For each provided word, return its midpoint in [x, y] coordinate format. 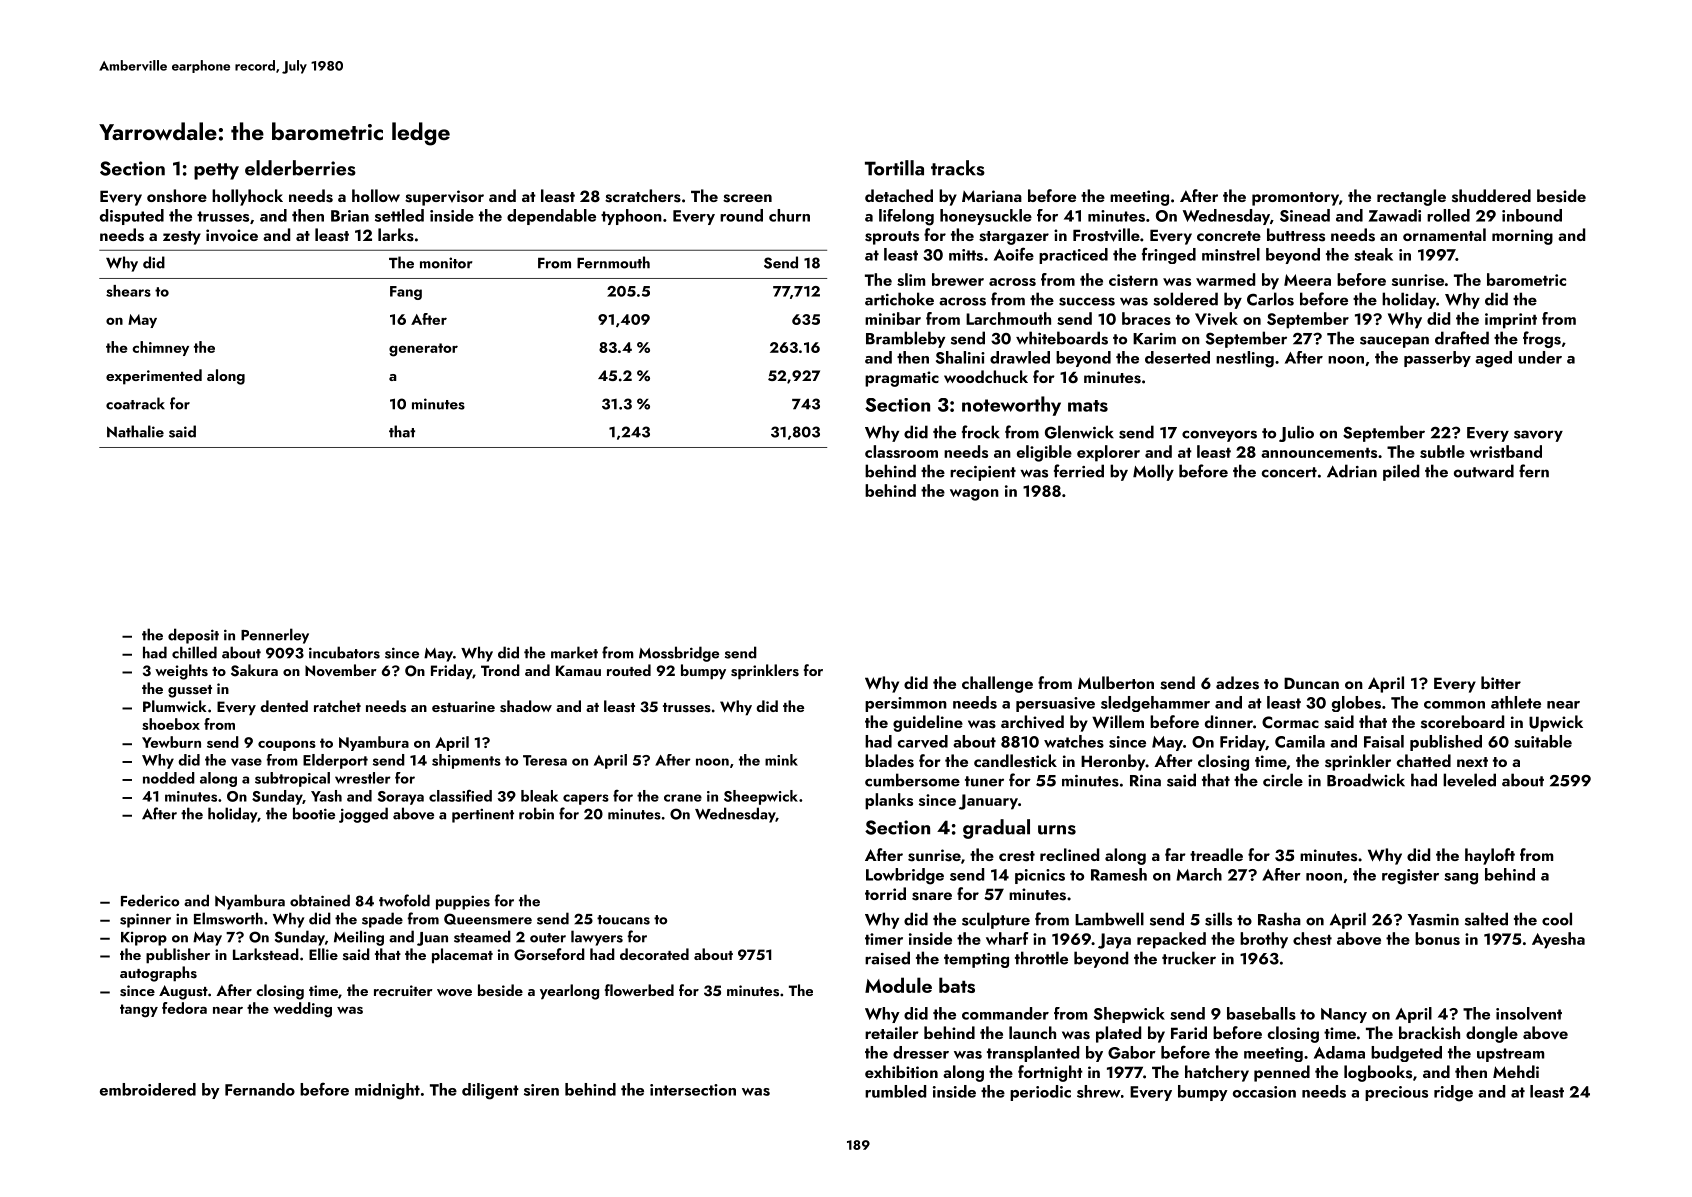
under [1540, 357]
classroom [901, 451]
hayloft [1490, 856]
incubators [344, 652]
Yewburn [171, 742]
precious [1396, 1093]
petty [216, 171]
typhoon [631, 217]
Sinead [1305, 215]
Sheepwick [761, 797]
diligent [490, 1091]
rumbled [895, 1091]
